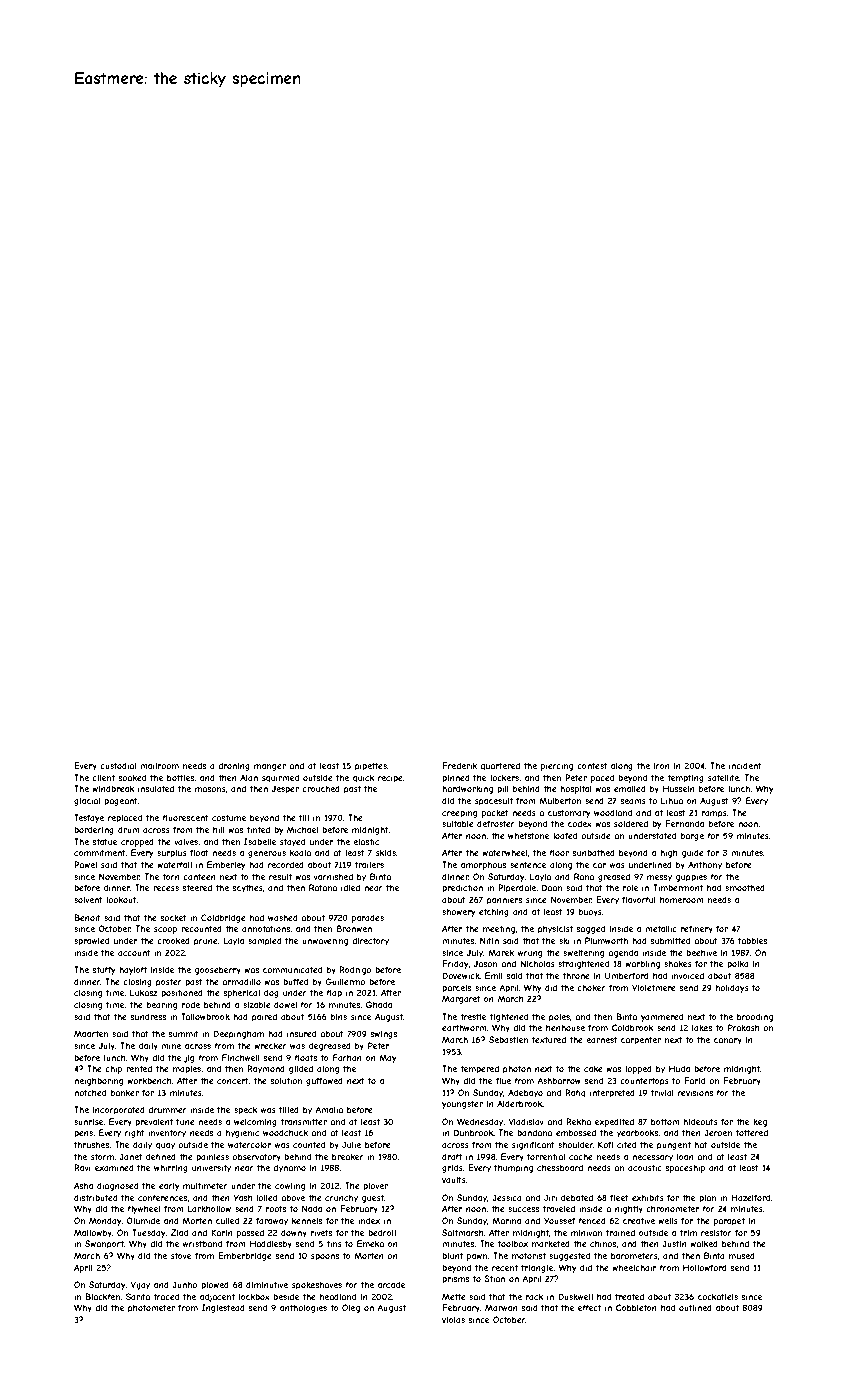  I want to click on photometer, so click(151, 1309).
